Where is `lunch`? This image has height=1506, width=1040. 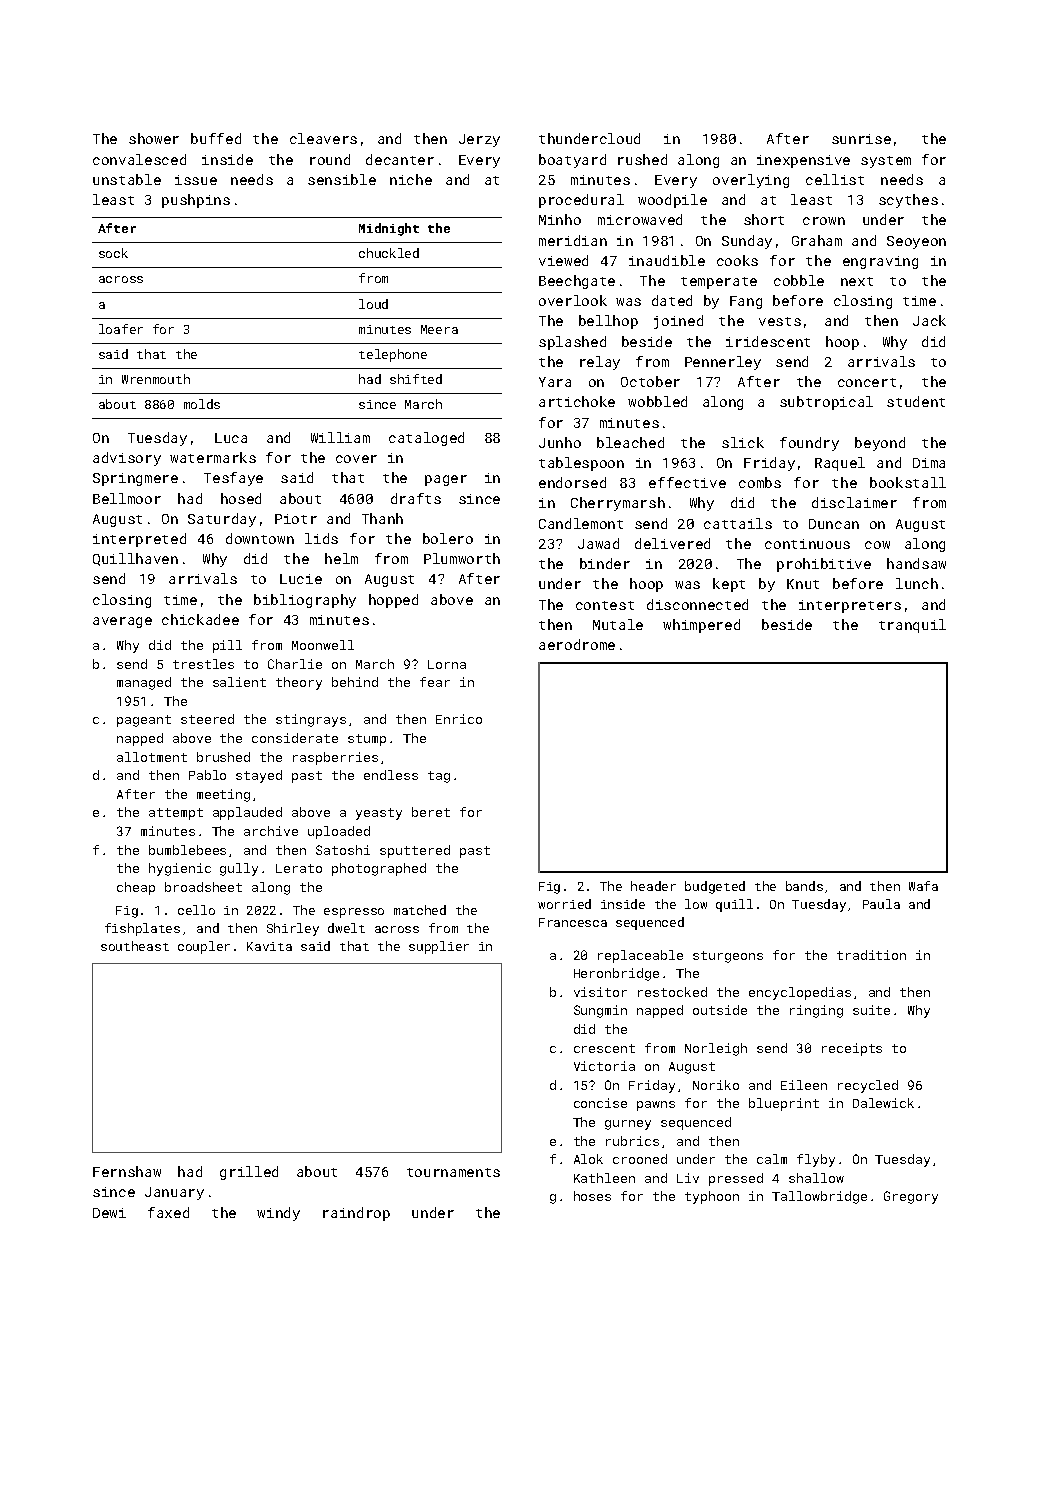 lunch is located at coordinates (917, 583).
